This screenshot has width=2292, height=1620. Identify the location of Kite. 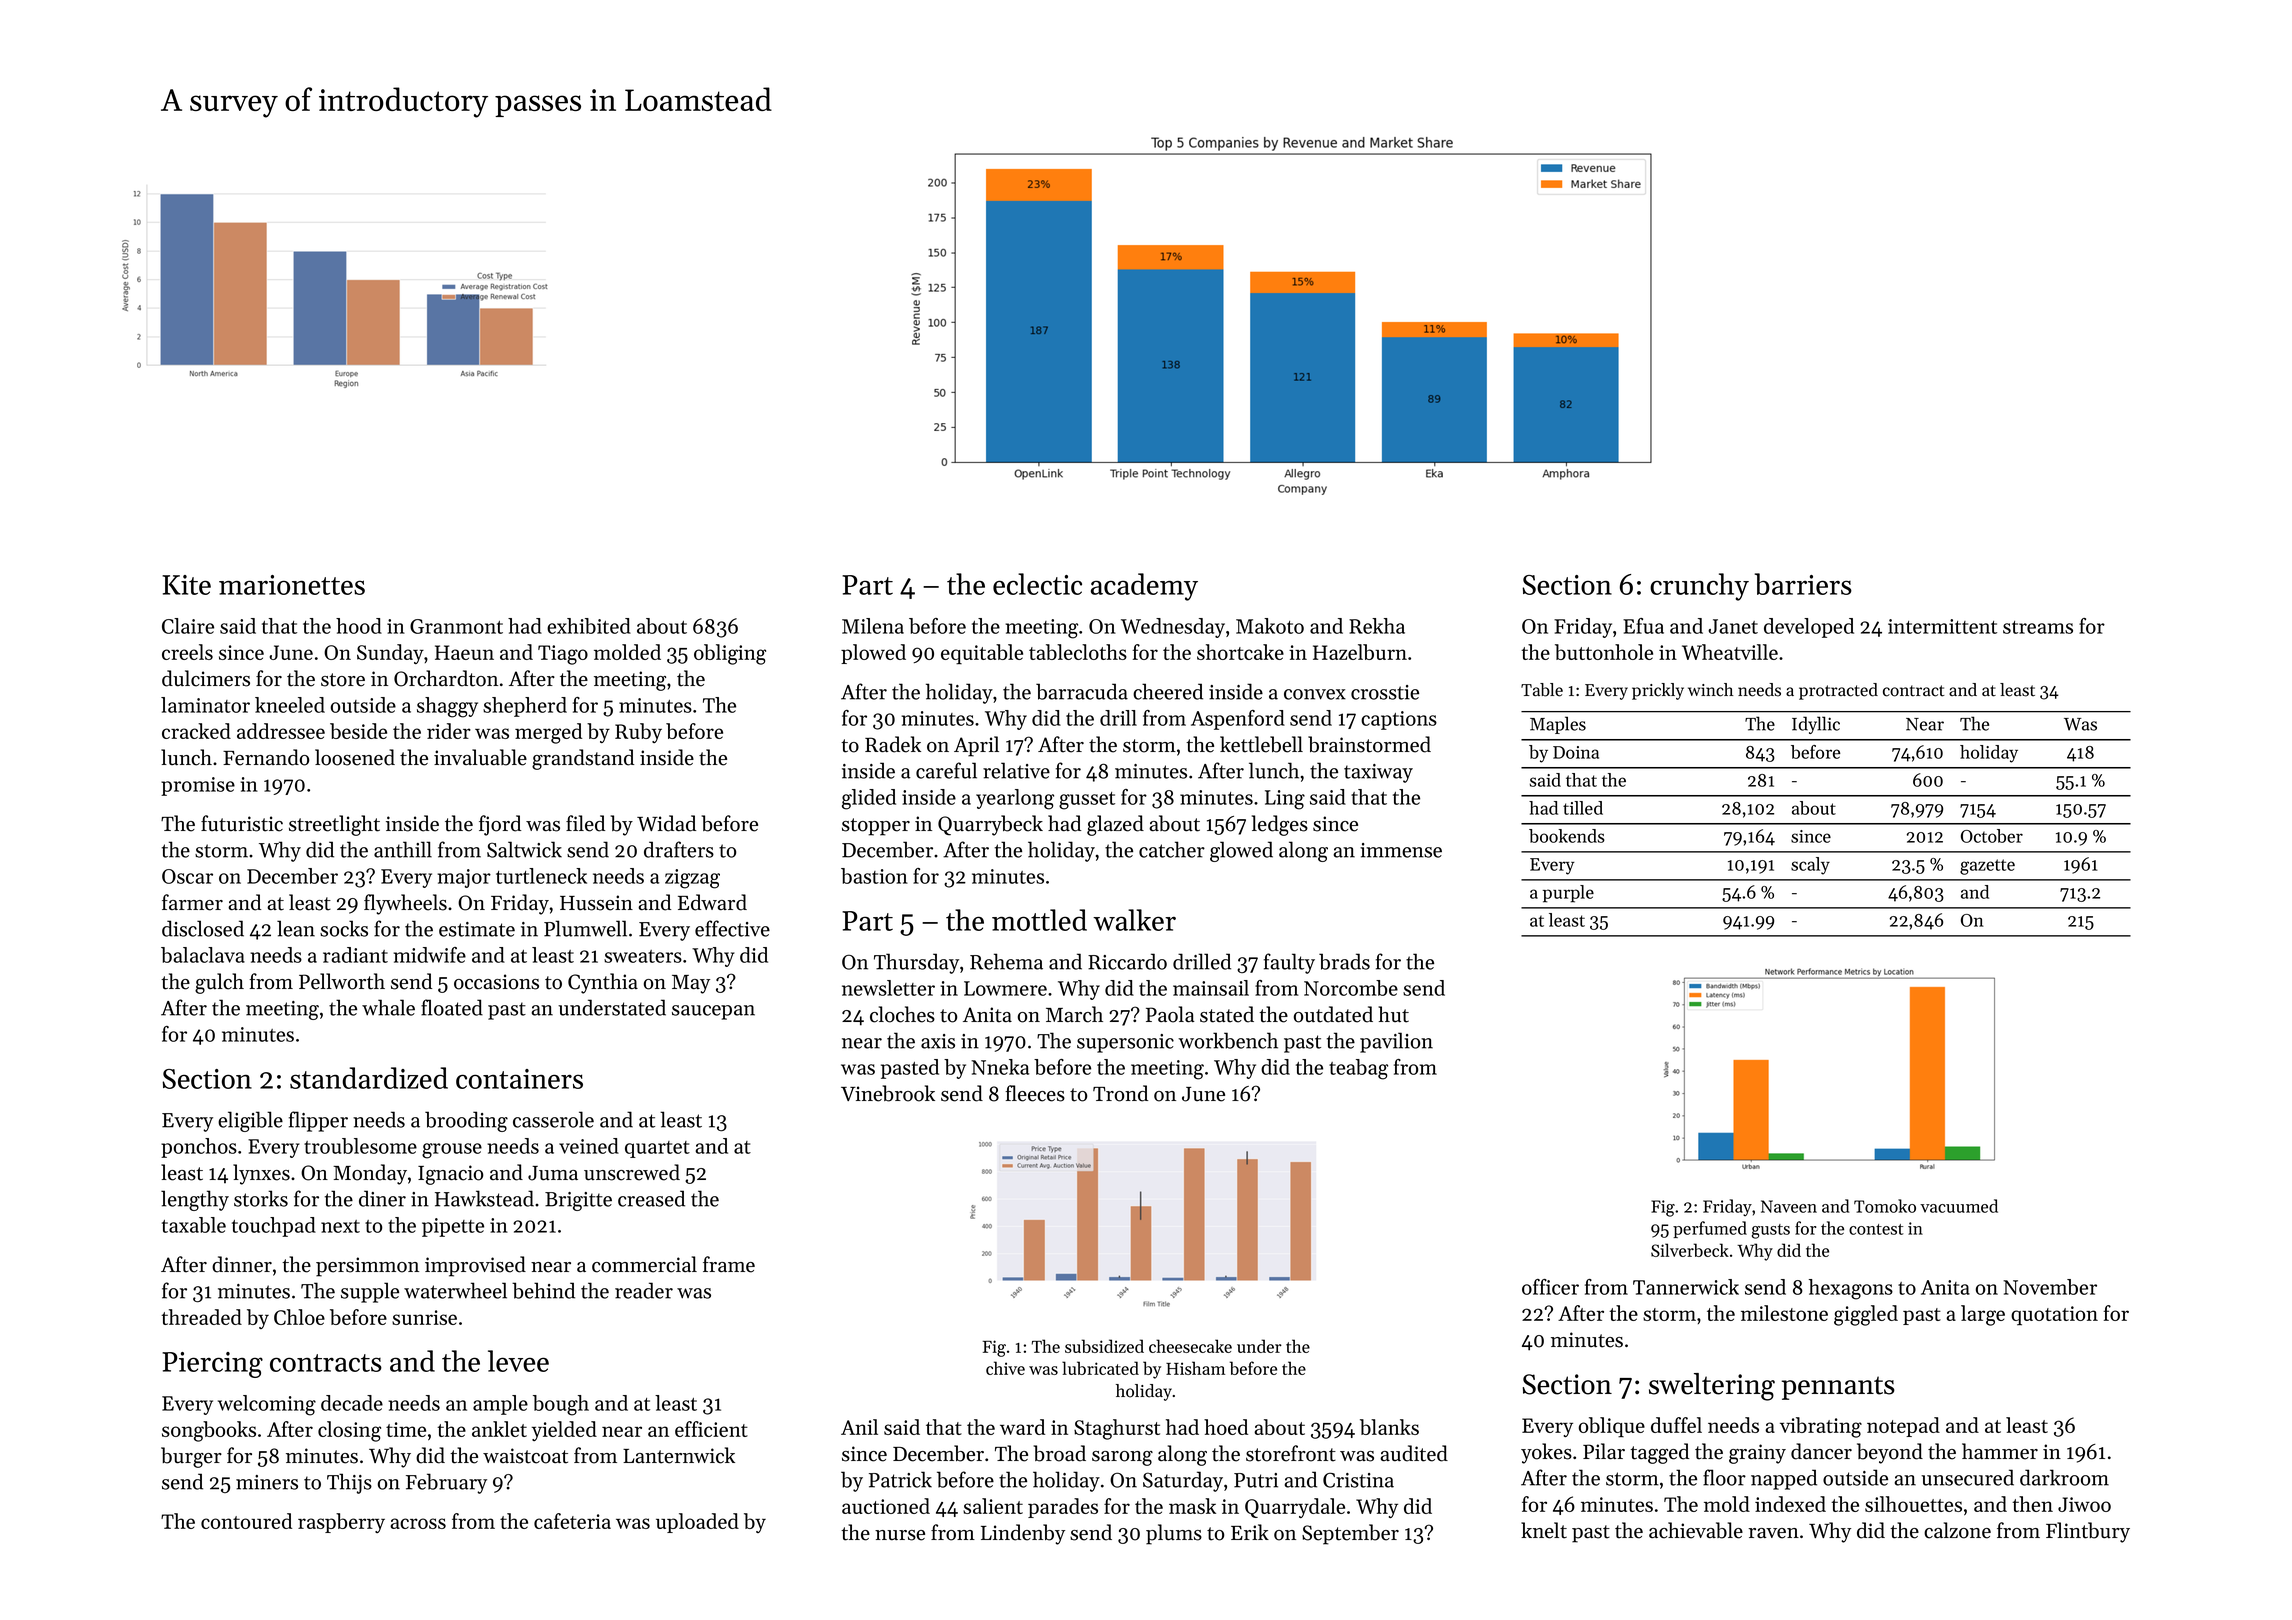
(186, 585).
